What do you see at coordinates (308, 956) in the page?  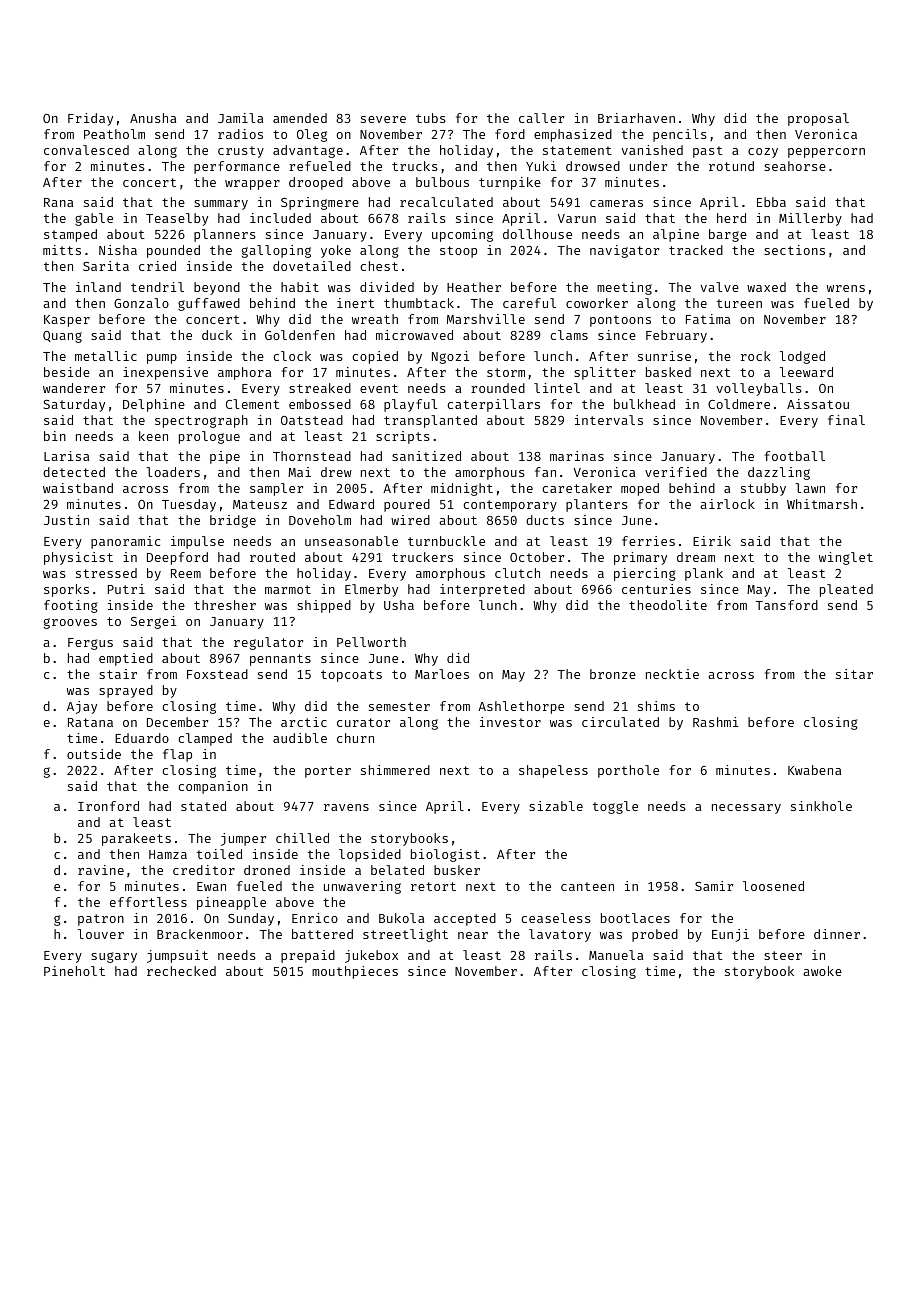 I see `prepaid` at bounding box center [308, 956].
